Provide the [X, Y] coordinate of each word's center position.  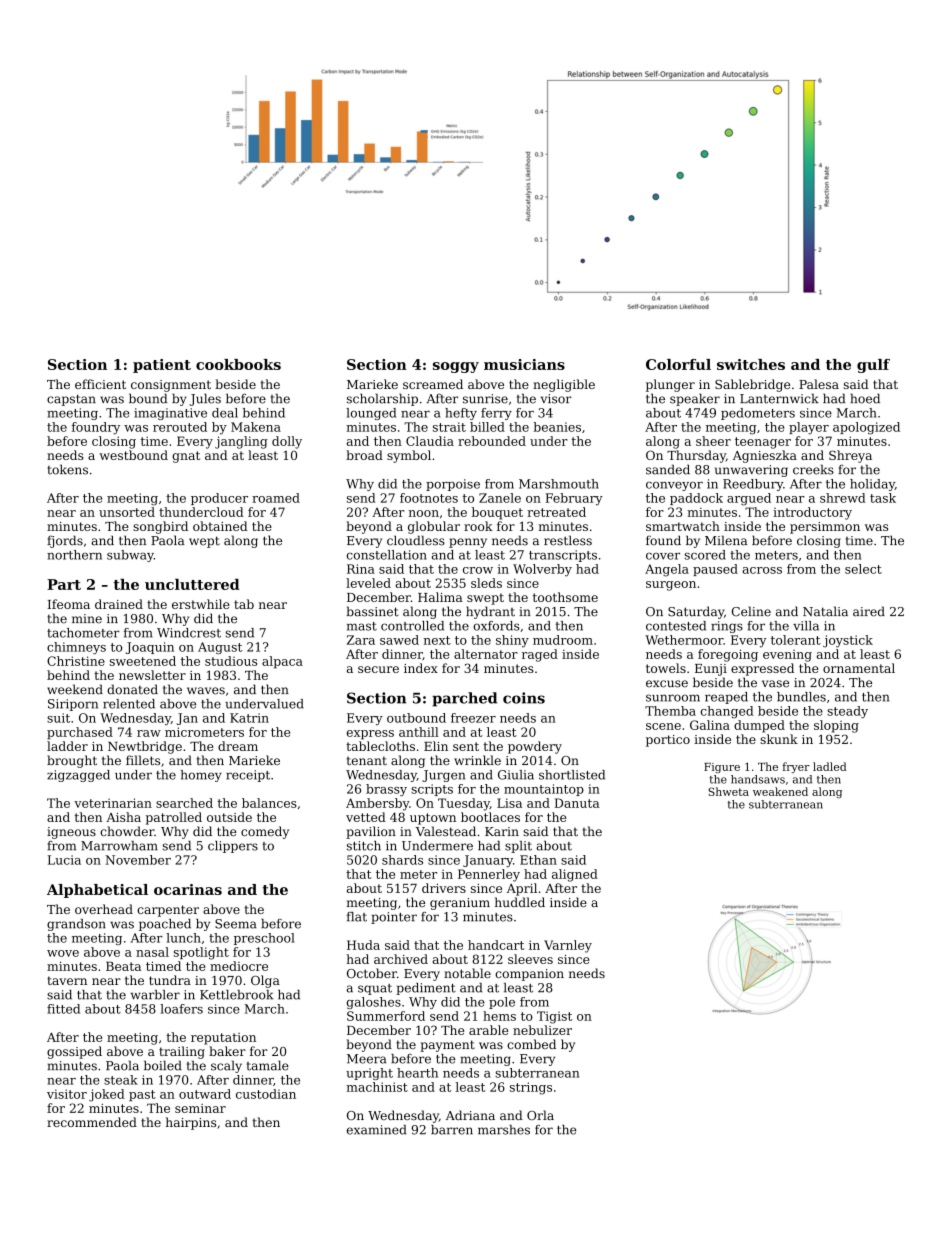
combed [531, 1044]
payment [447, 1046]
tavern [67, 980]
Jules [205, 399]
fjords [65, 541]
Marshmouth [559, 484]
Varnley [568, 946]
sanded [668, 469]
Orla [540, 1115]
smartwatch [683, 526]
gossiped [74, 1052]
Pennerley [489, 875]
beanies [557, 427]
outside [229, 817]
